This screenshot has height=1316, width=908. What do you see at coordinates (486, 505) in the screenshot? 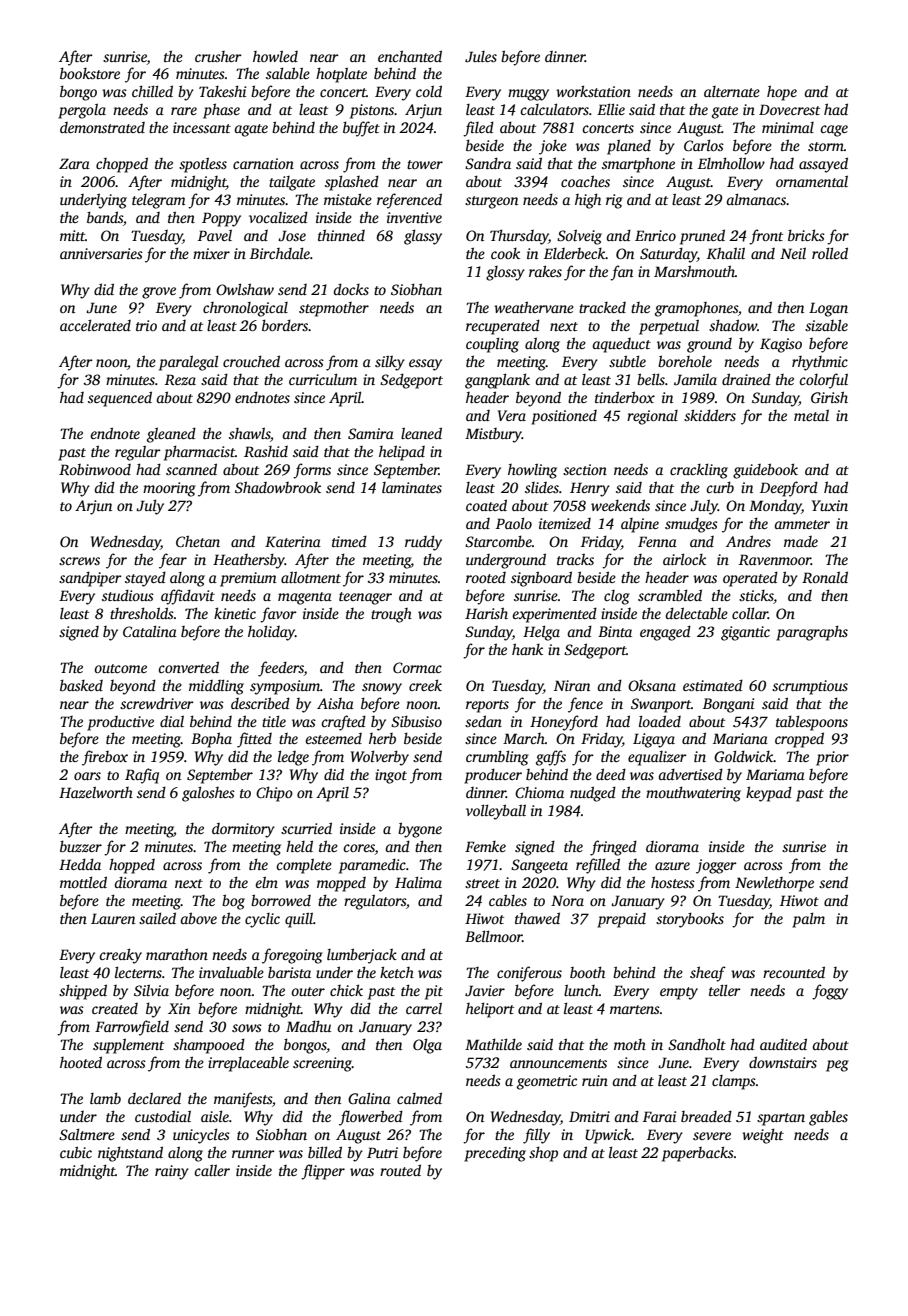
I see `coated` at bounding box center [486, 505].
